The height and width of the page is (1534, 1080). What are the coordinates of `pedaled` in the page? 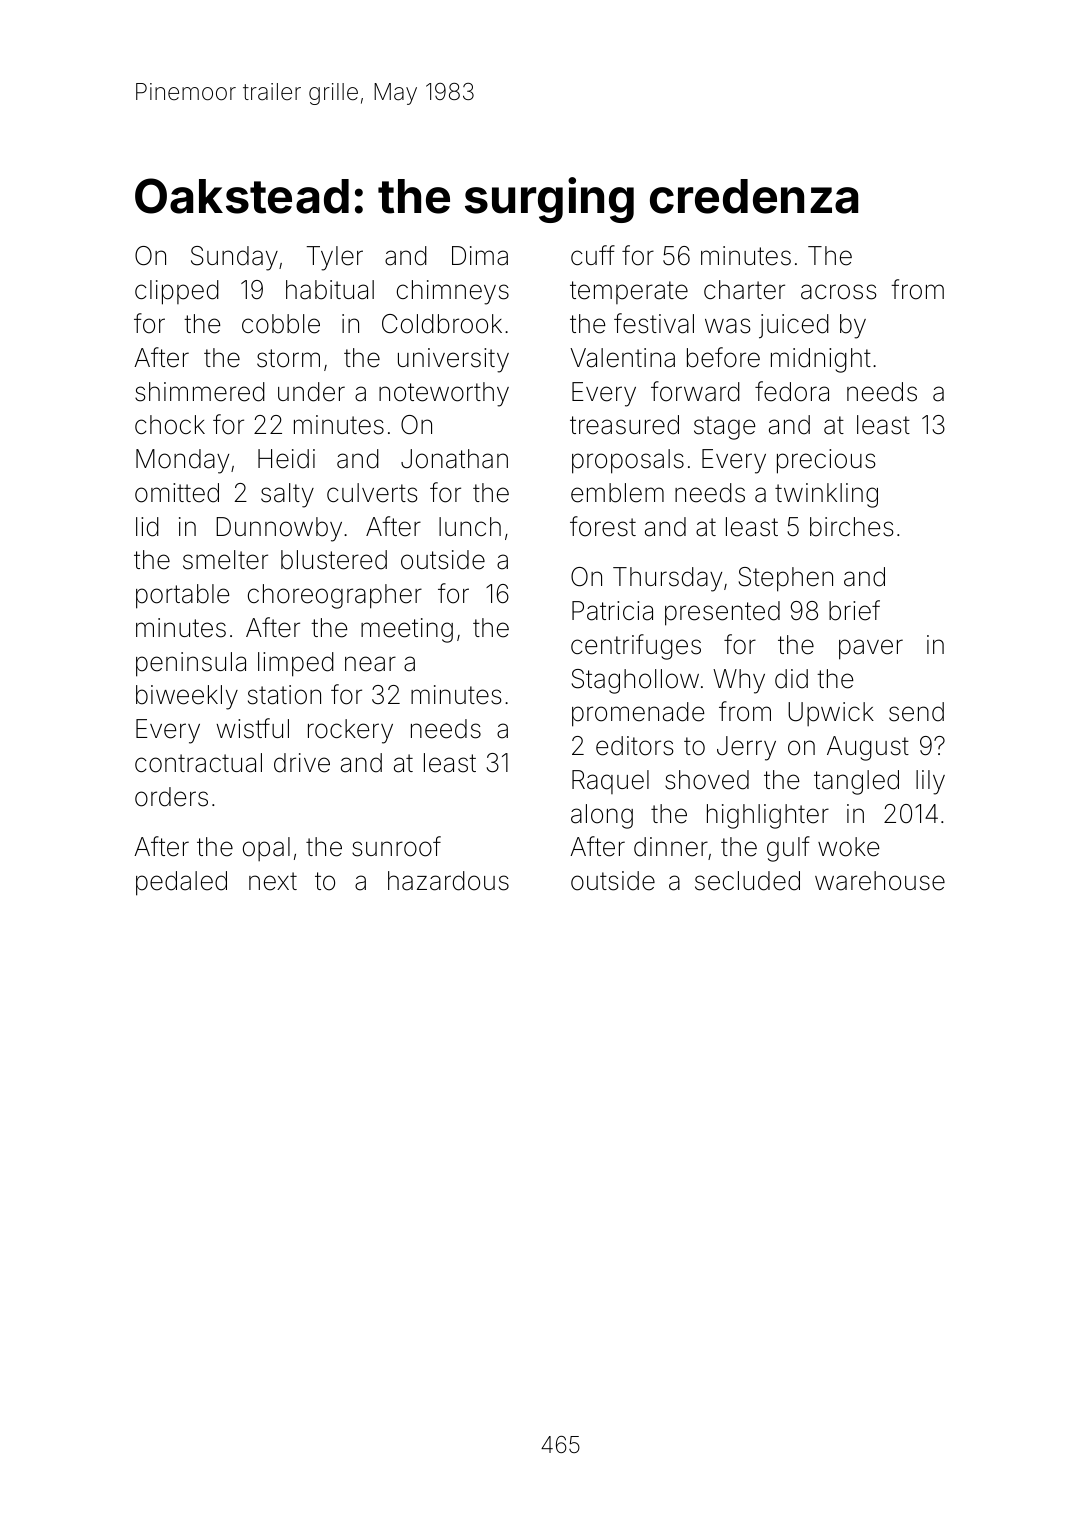 It's located at (181, 883).
